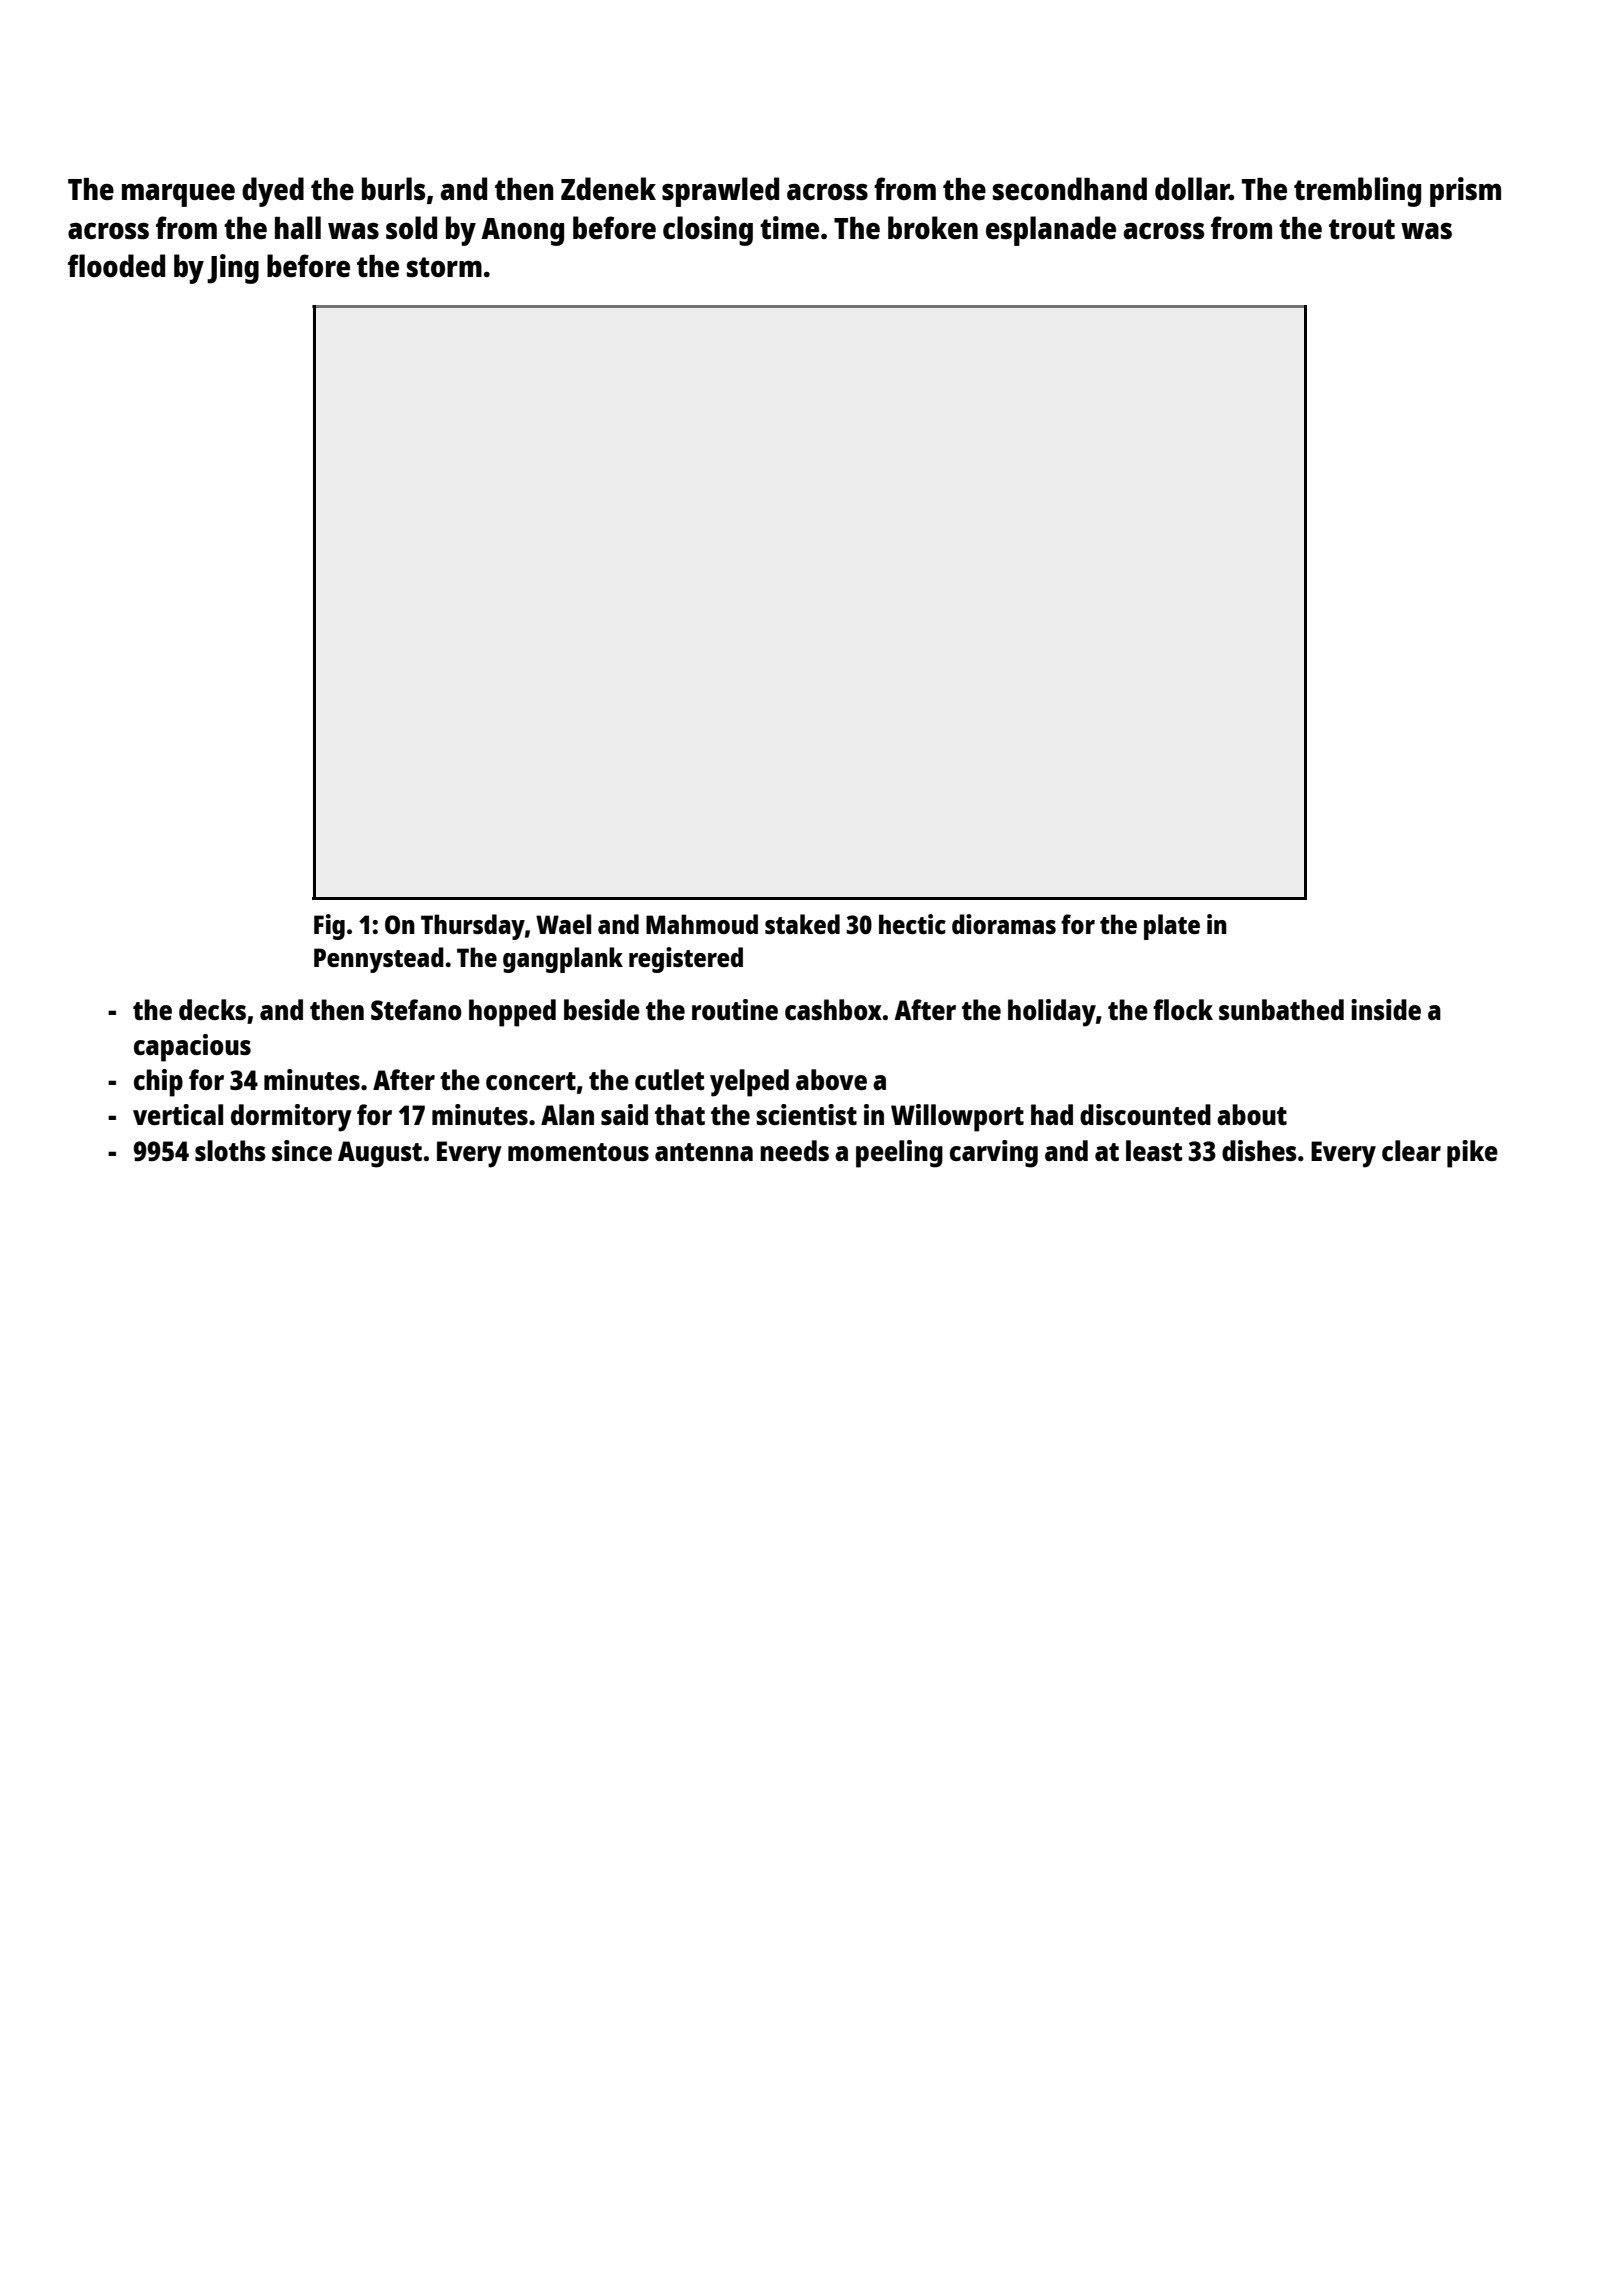 This document has width=1620, height=2292. I want to click on Fig, so click(329, 927).
